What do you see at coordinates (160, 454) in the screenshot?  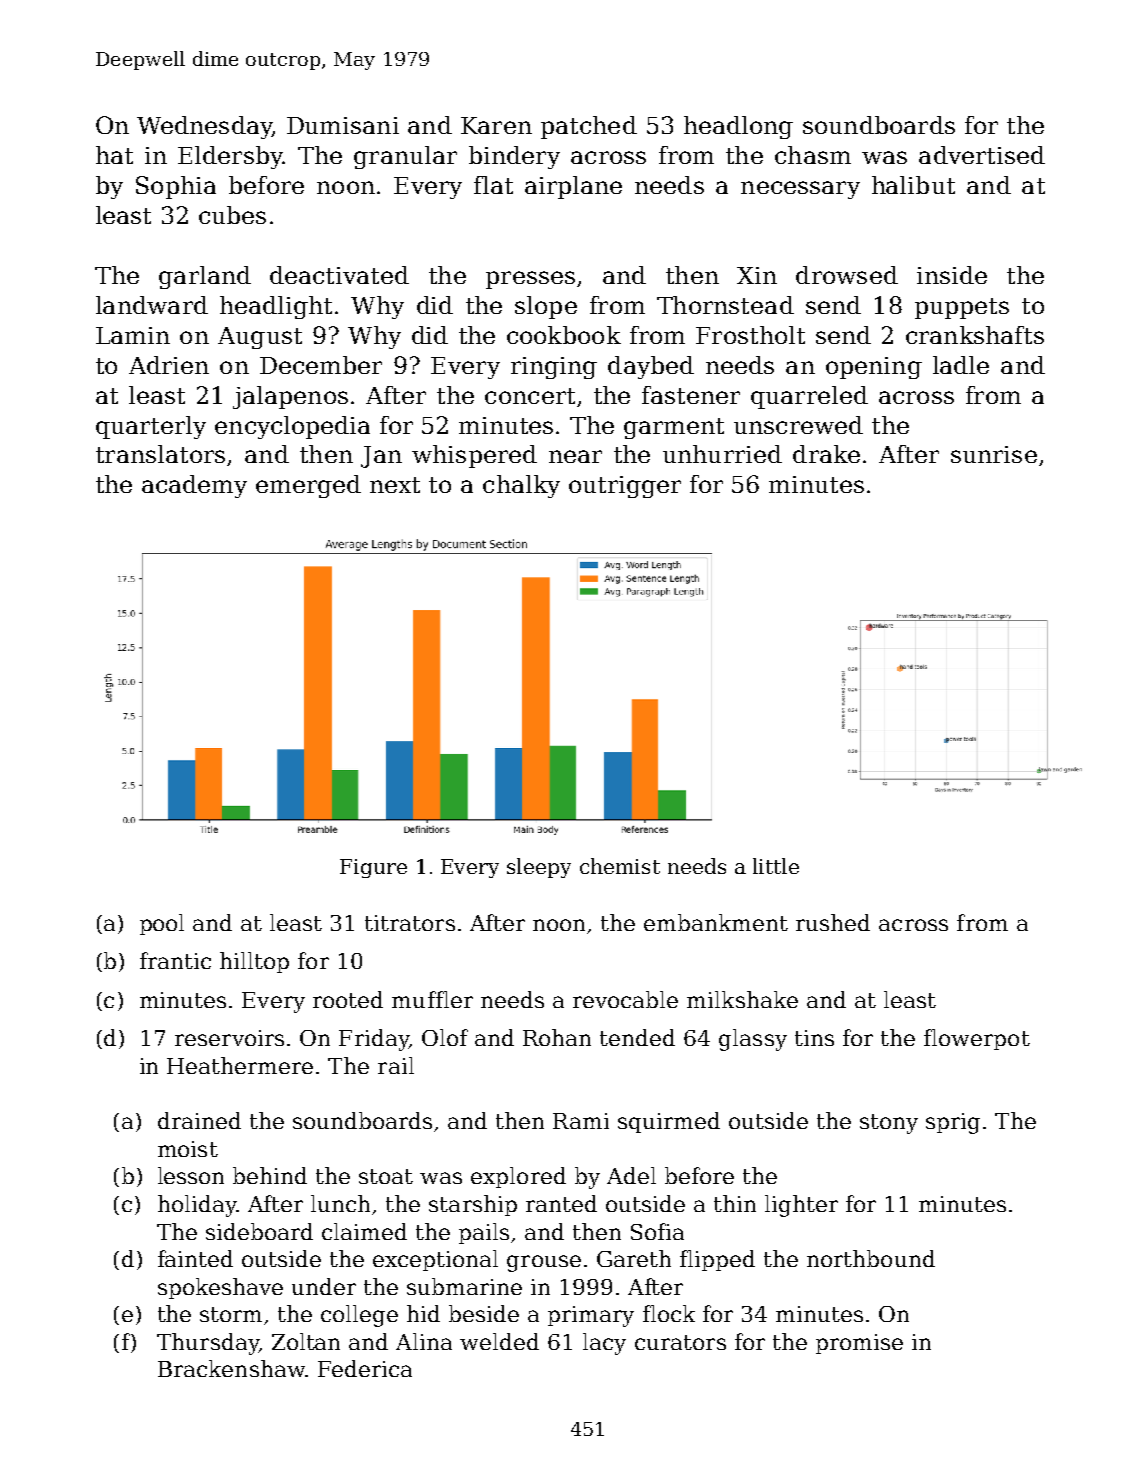 I see `translators` at bounding box center [160, 454].
